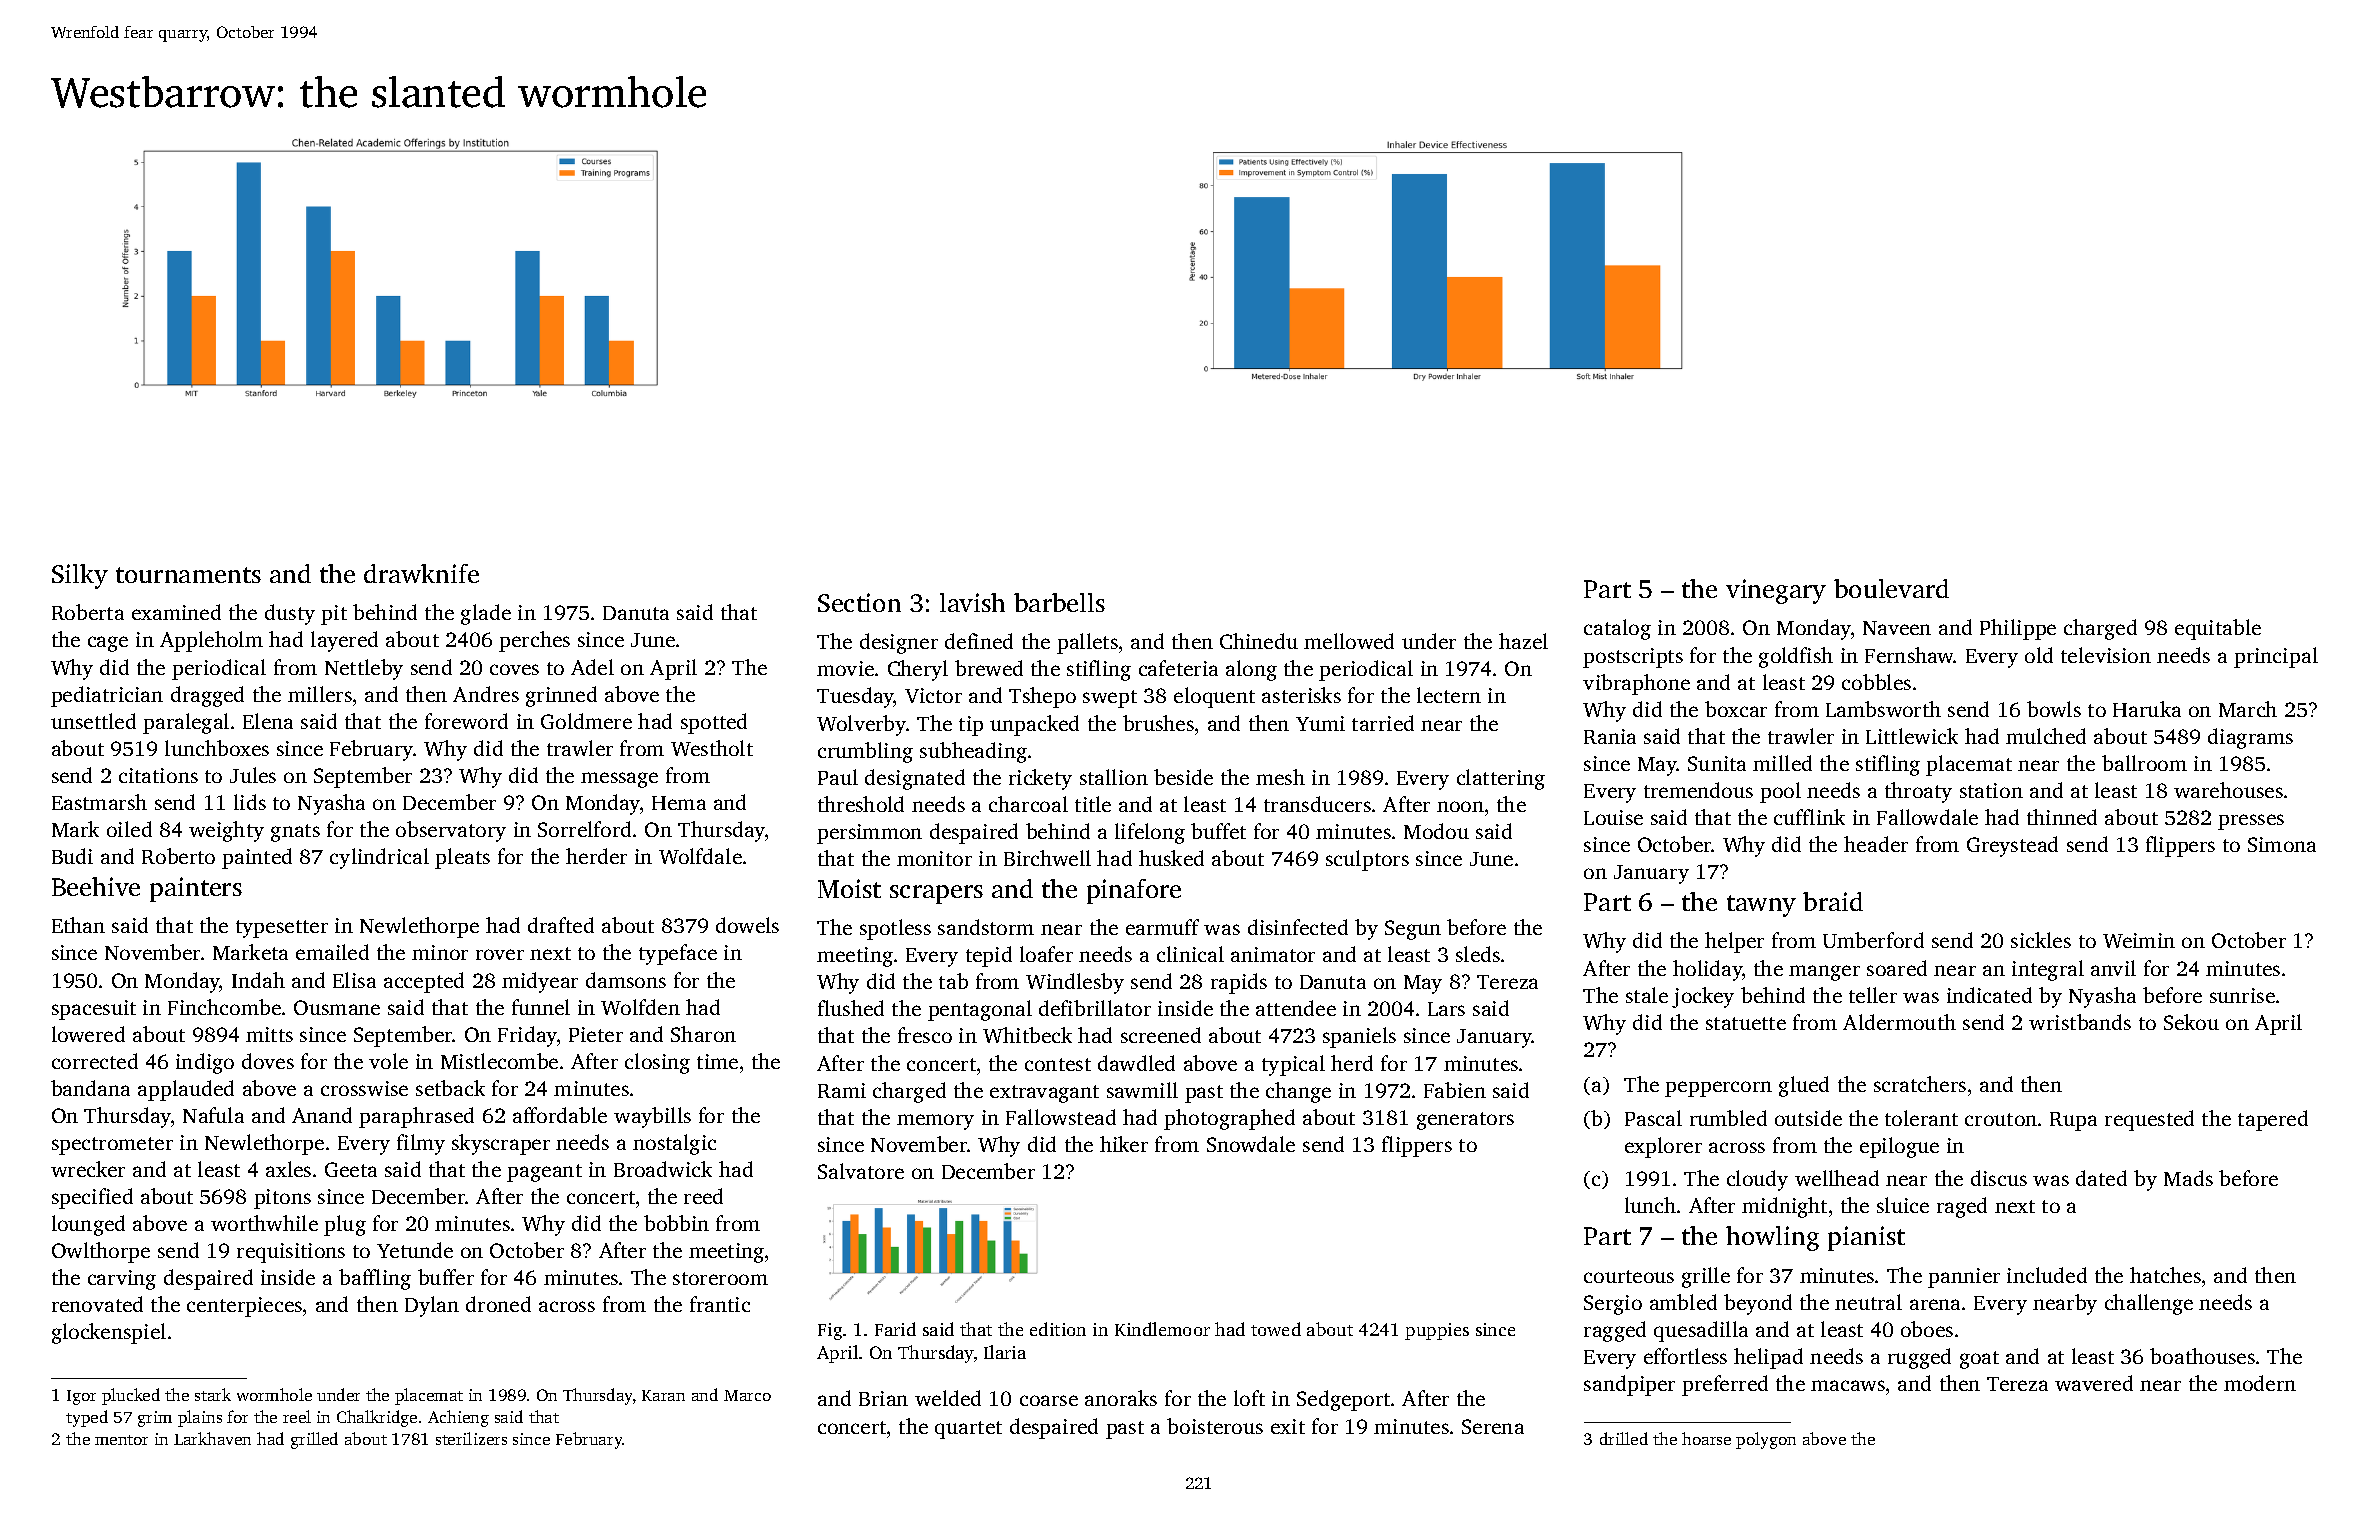 Image resolution: width=2370 pixels, height=1533 pixels. Describe the element at coordinates (421, 573) in the screenshot. I see `drawknife` at that location.
